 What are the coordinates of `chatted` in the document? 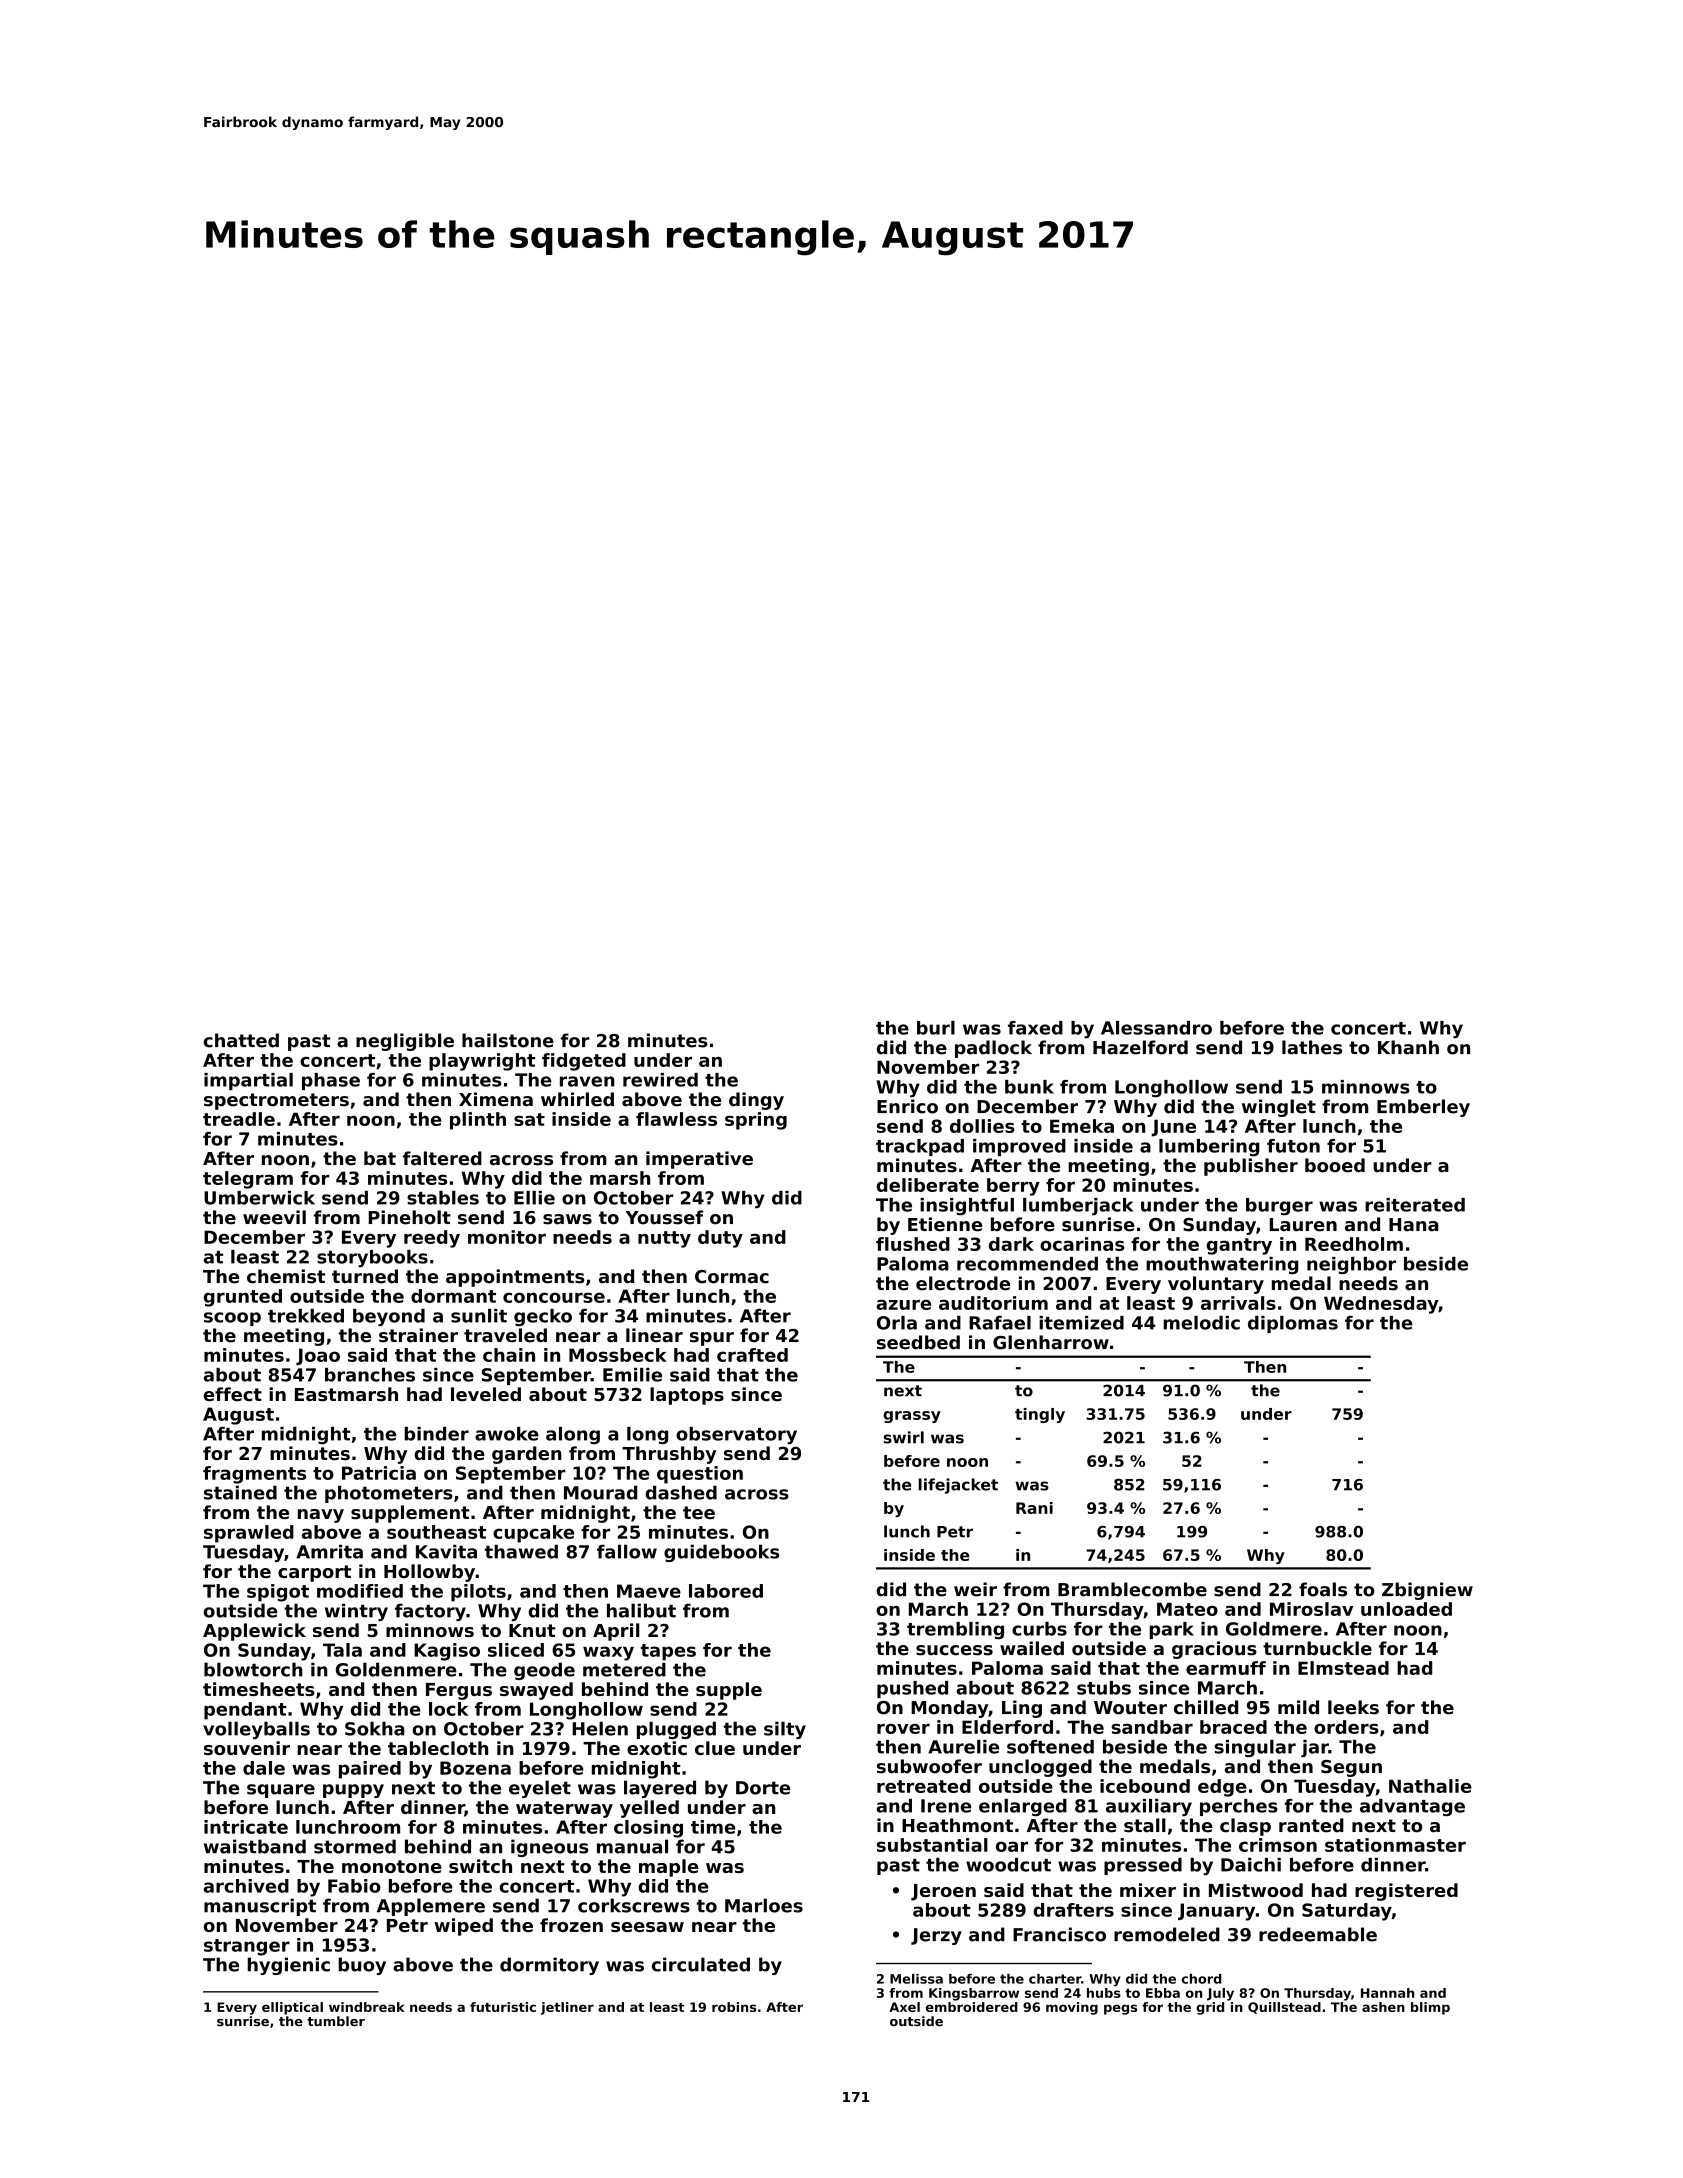 It's located at (241, 1040).
